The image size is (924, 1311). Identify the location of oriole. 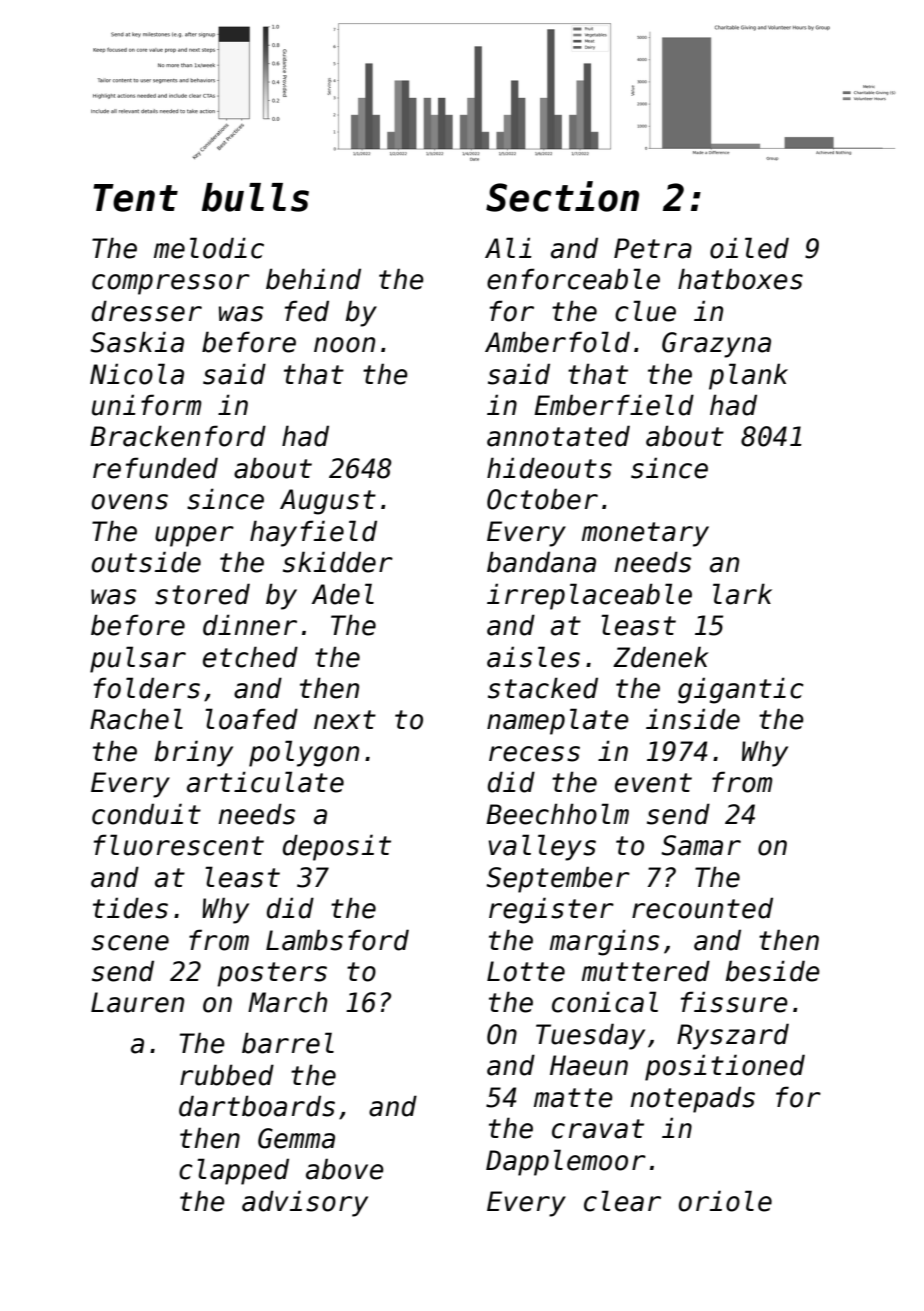
(725, 1201).
